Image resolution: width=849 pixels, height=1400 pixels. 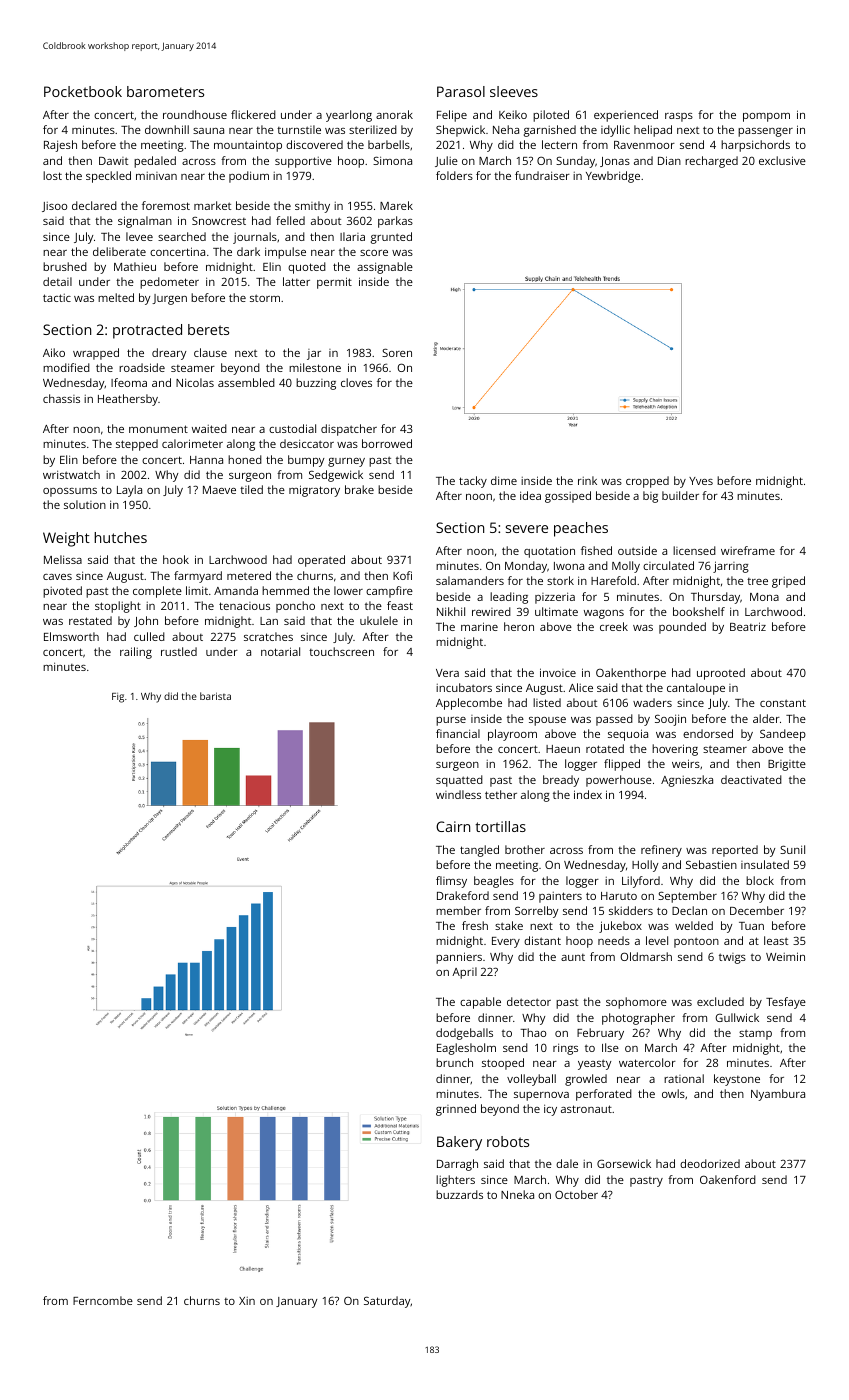 What do you see at coordinates (71, 636) in the screenshot?
I see `Elmsworth` at bounding box center [71, 636].
